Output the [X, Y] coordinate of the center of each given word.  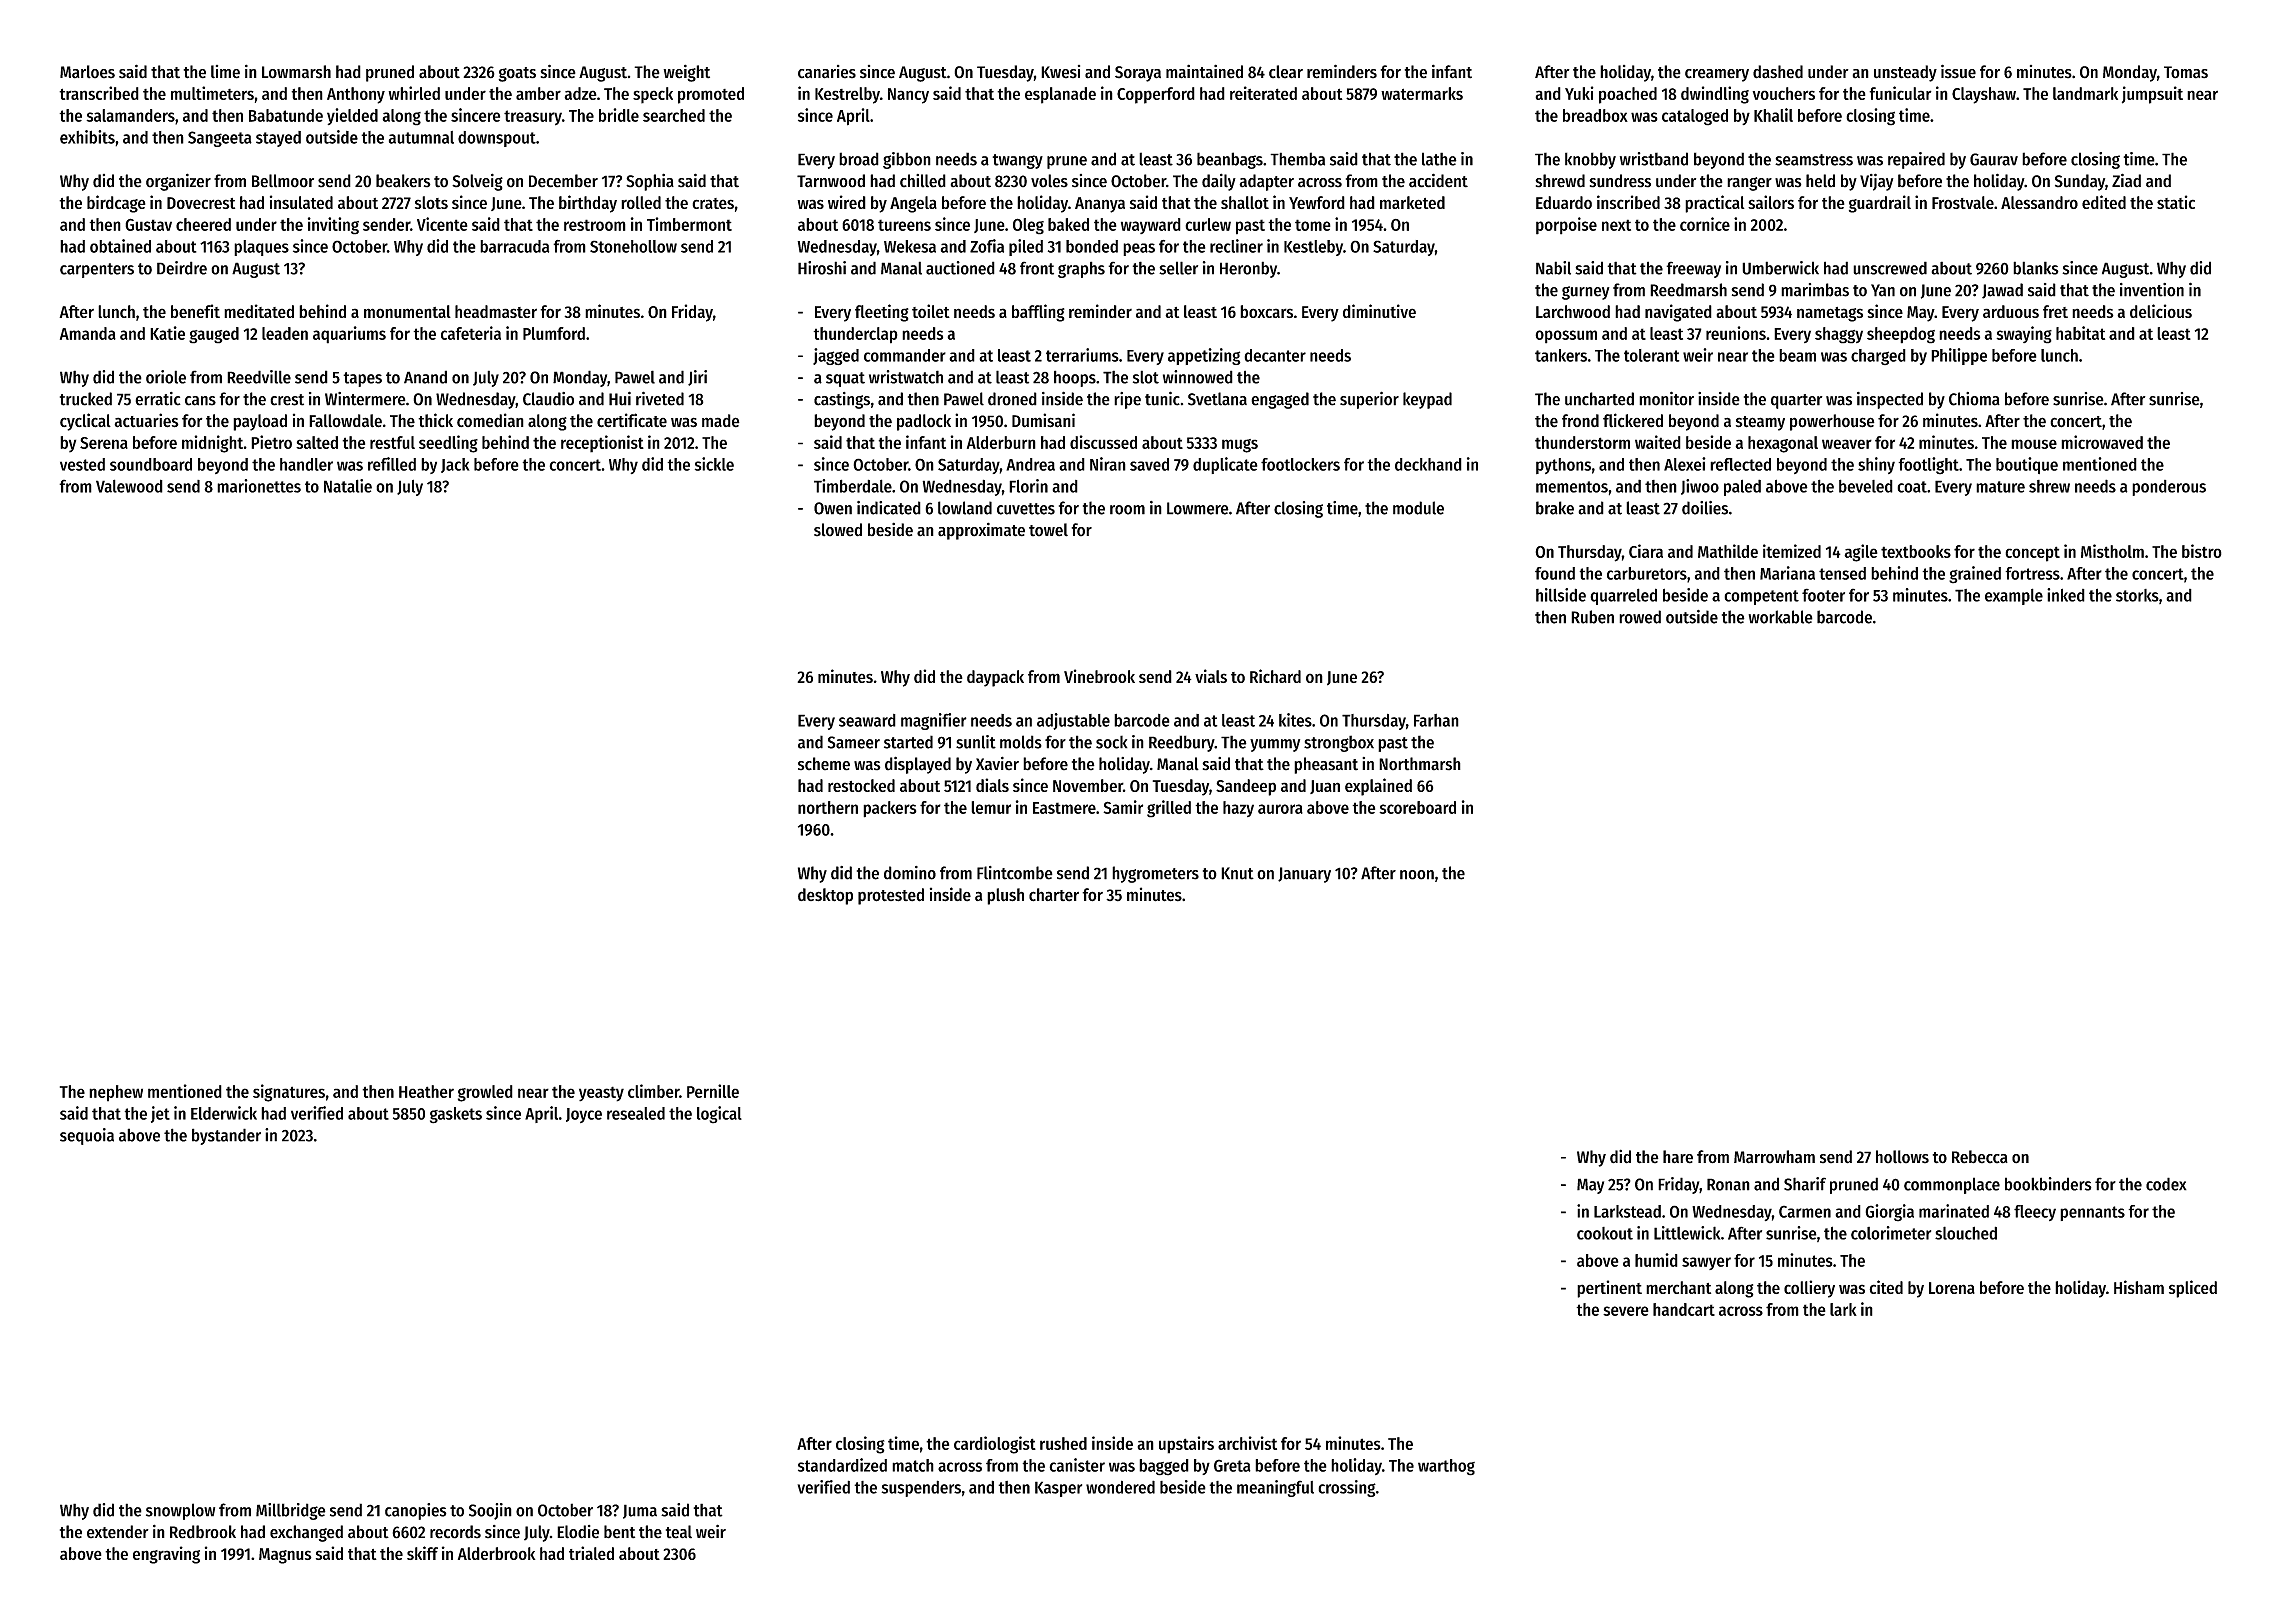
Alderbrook [497, 1553]
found [1555, 573]
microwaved [2102, 442]
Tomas [2186, 72]
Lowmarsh [296, 72]
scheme [824, 764]
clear [1286, 72]
